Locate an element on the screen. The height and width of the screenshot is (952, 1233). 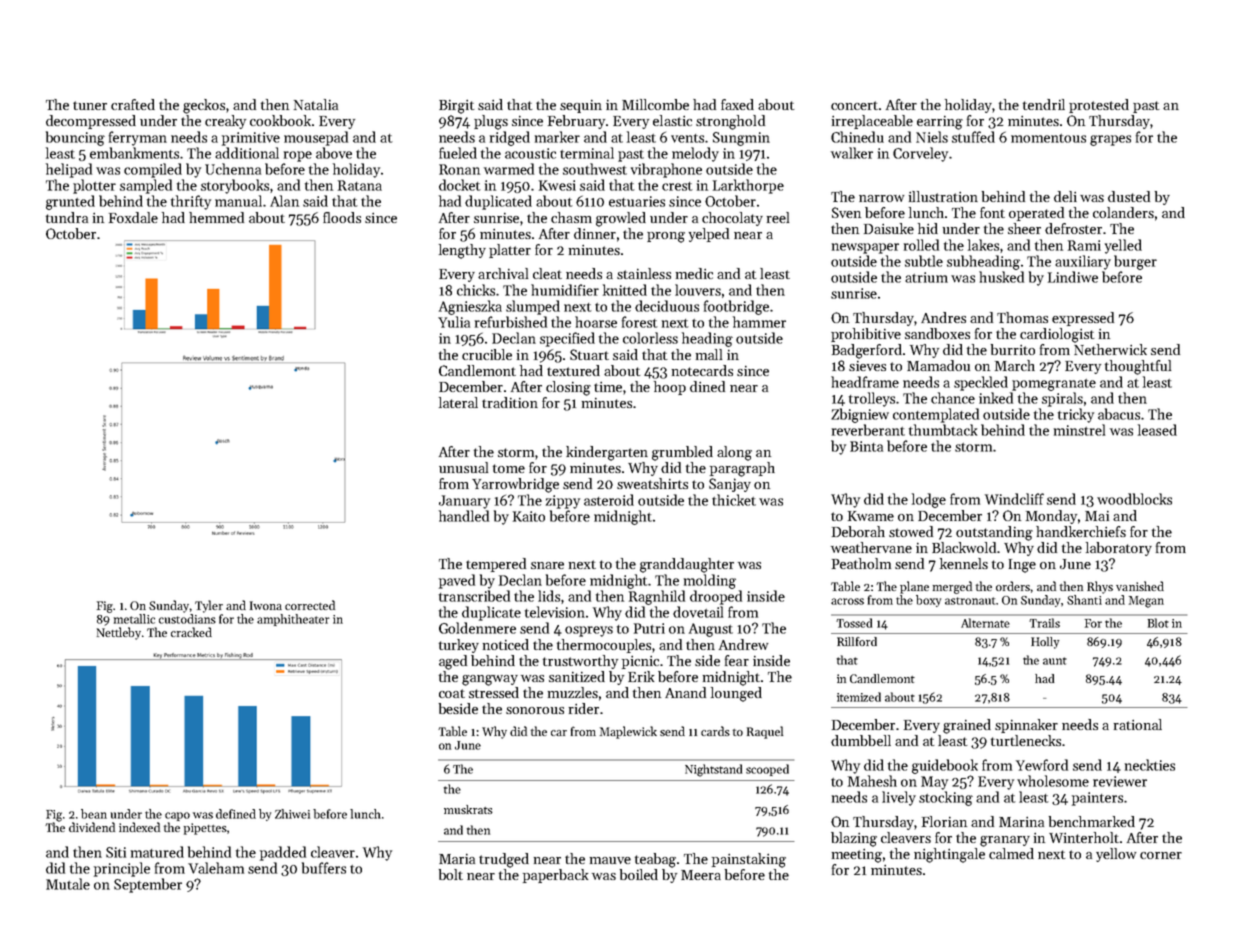
lateral is located at coordinates (458, 402).
